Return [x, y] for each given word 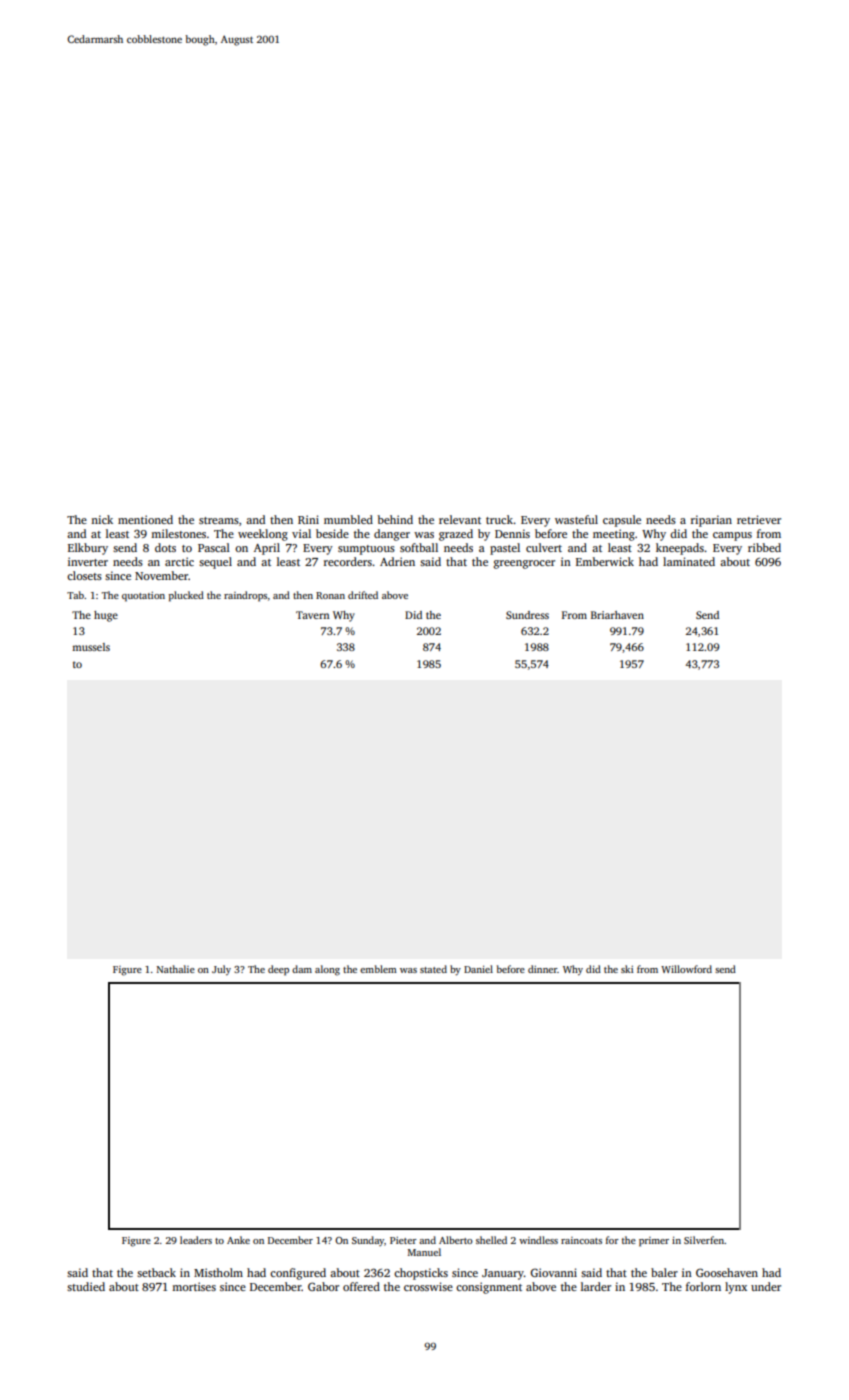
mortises [194, 1286]
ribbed [764, 547]
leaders [196, 1240]
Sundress [527, 615]
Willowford [686, 969]
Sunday [368, 1241]
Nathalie [176, 969]
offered [361, 1286]
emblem [378, 969]
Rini [308, 519]
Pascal [214, 547]
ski [627, 969]
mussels [91, 647]
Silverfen [704, 1240]
